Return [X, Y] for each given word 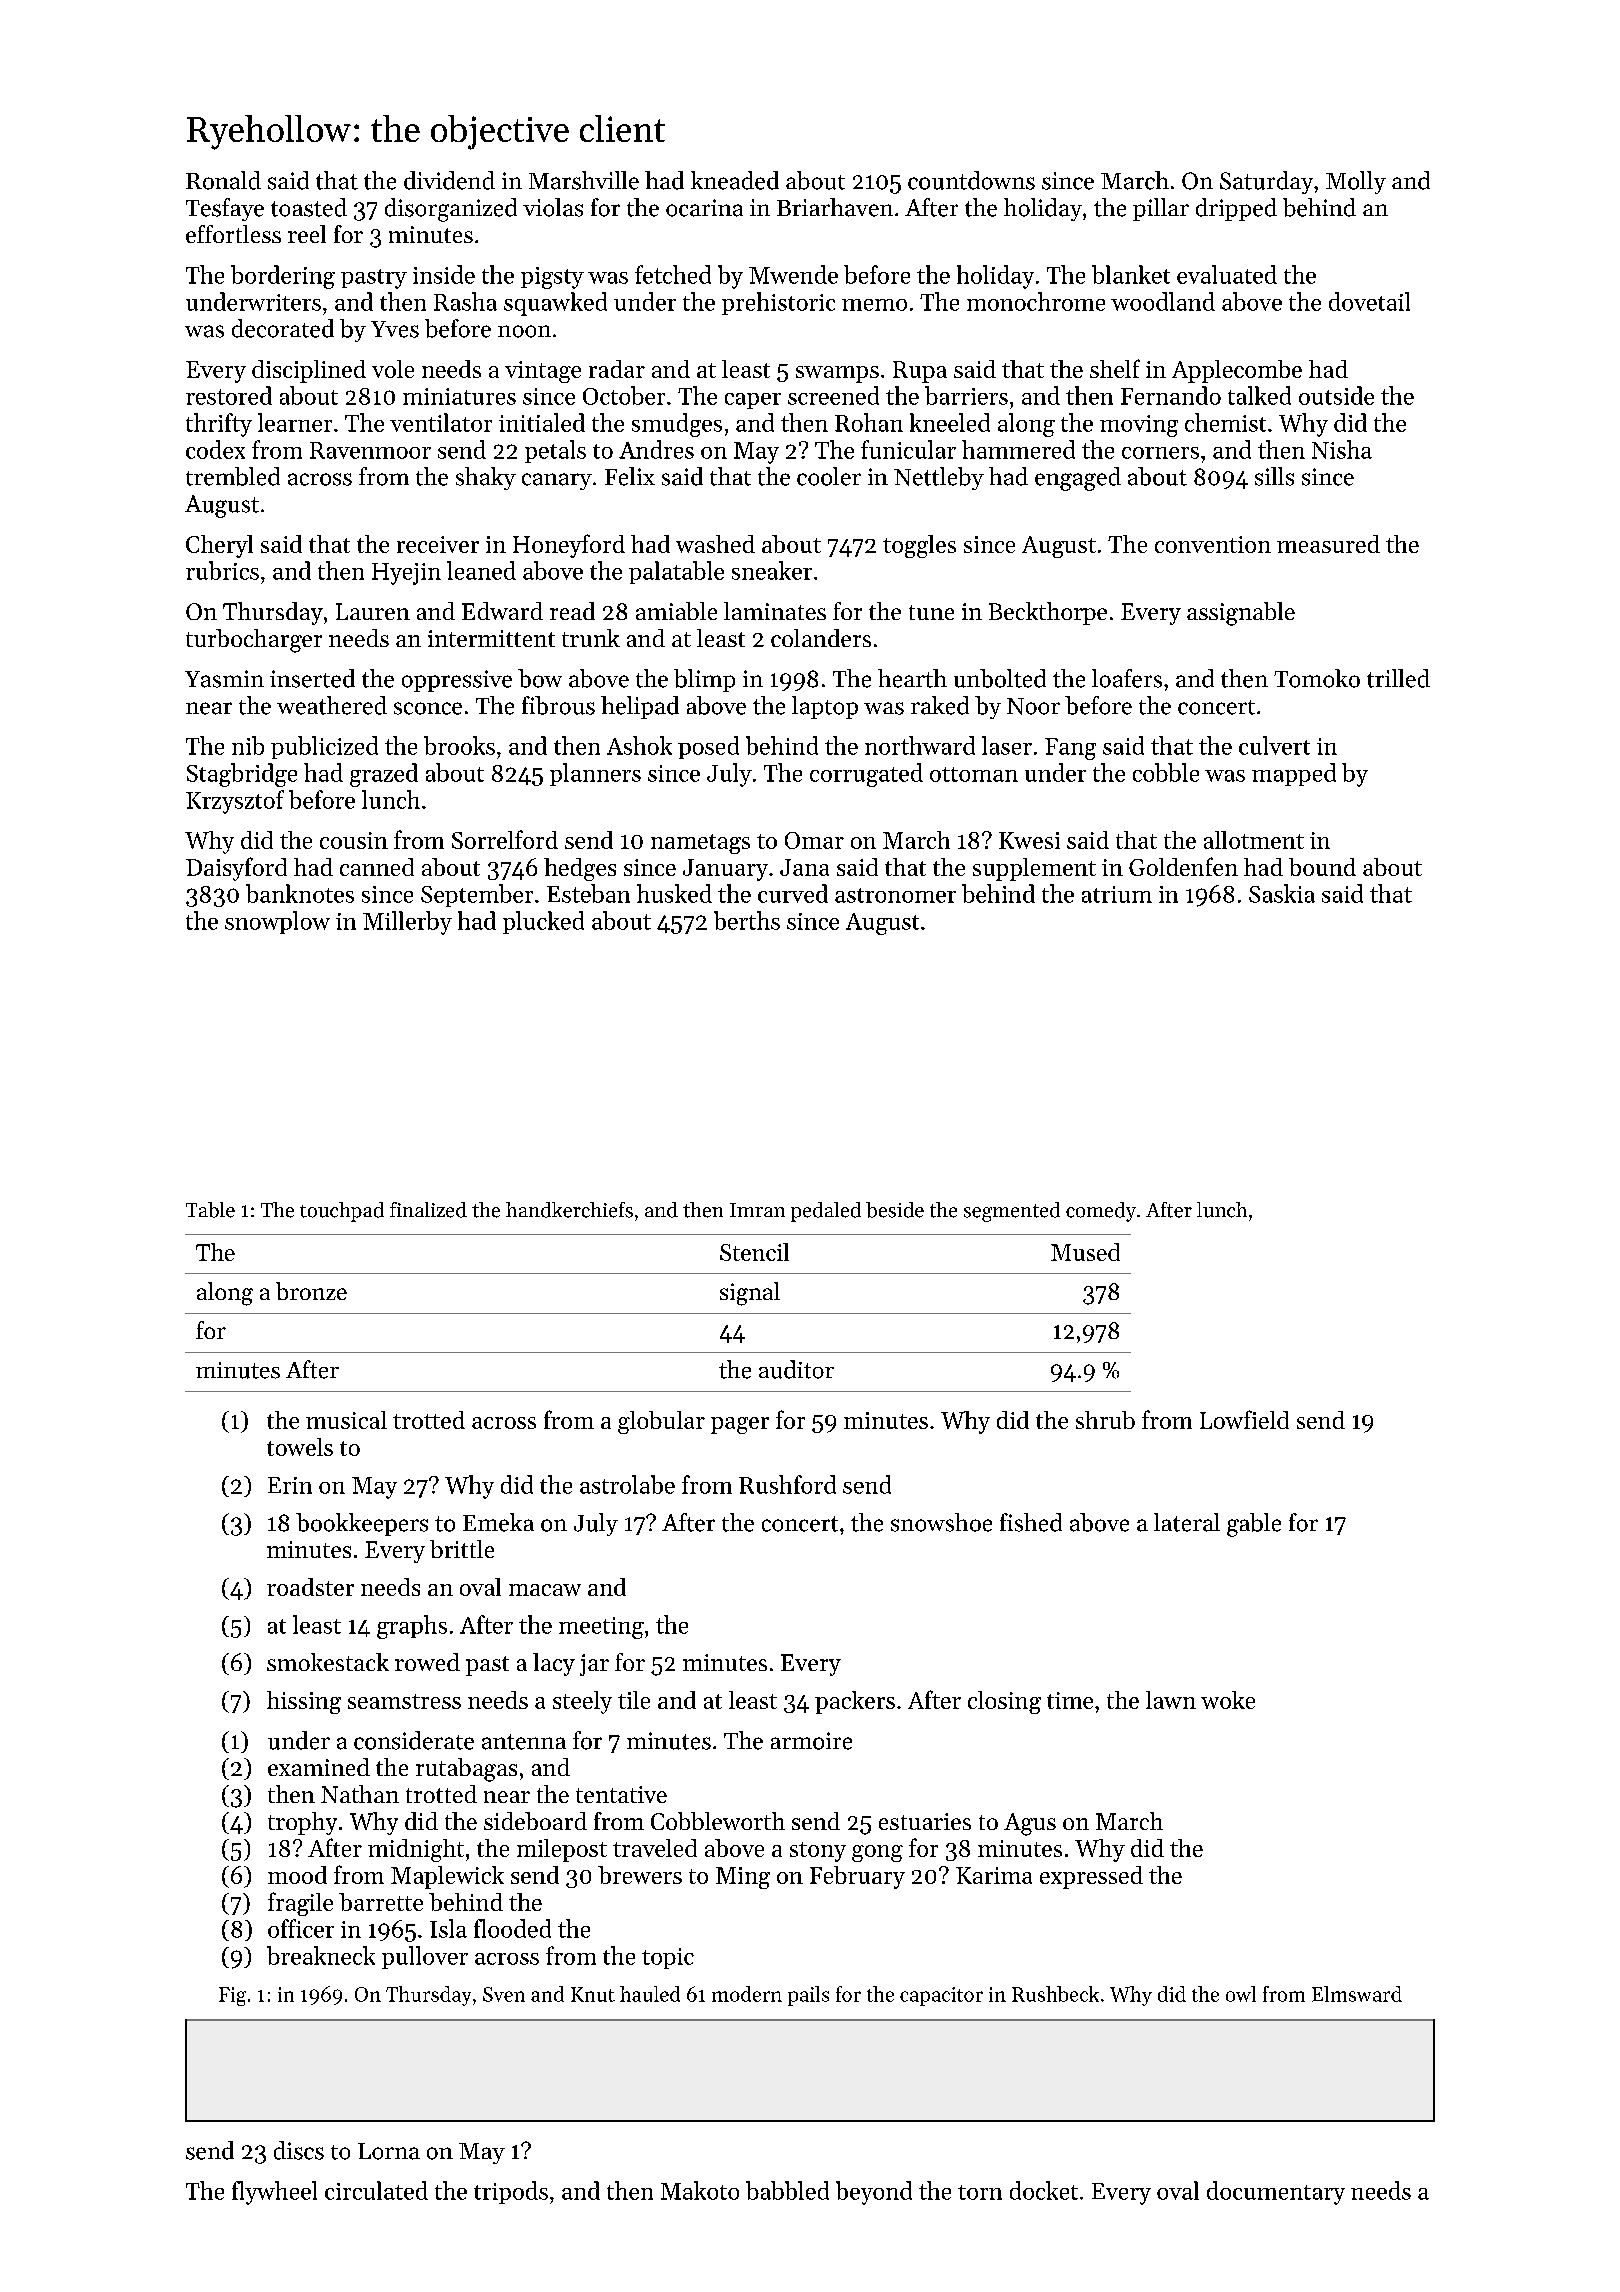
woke [1228, 1700]
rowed [427, 1662]
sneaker [772, 570]
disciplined [309, 371]
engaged [1078, 479]
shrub [1105, 1420]
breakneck [321, 1955]
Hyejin [406, 574]
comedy [1101, 1212]
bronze [311, 1291]
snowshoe [941, 1522]
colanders [821, 638]
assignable [1241, 614]
